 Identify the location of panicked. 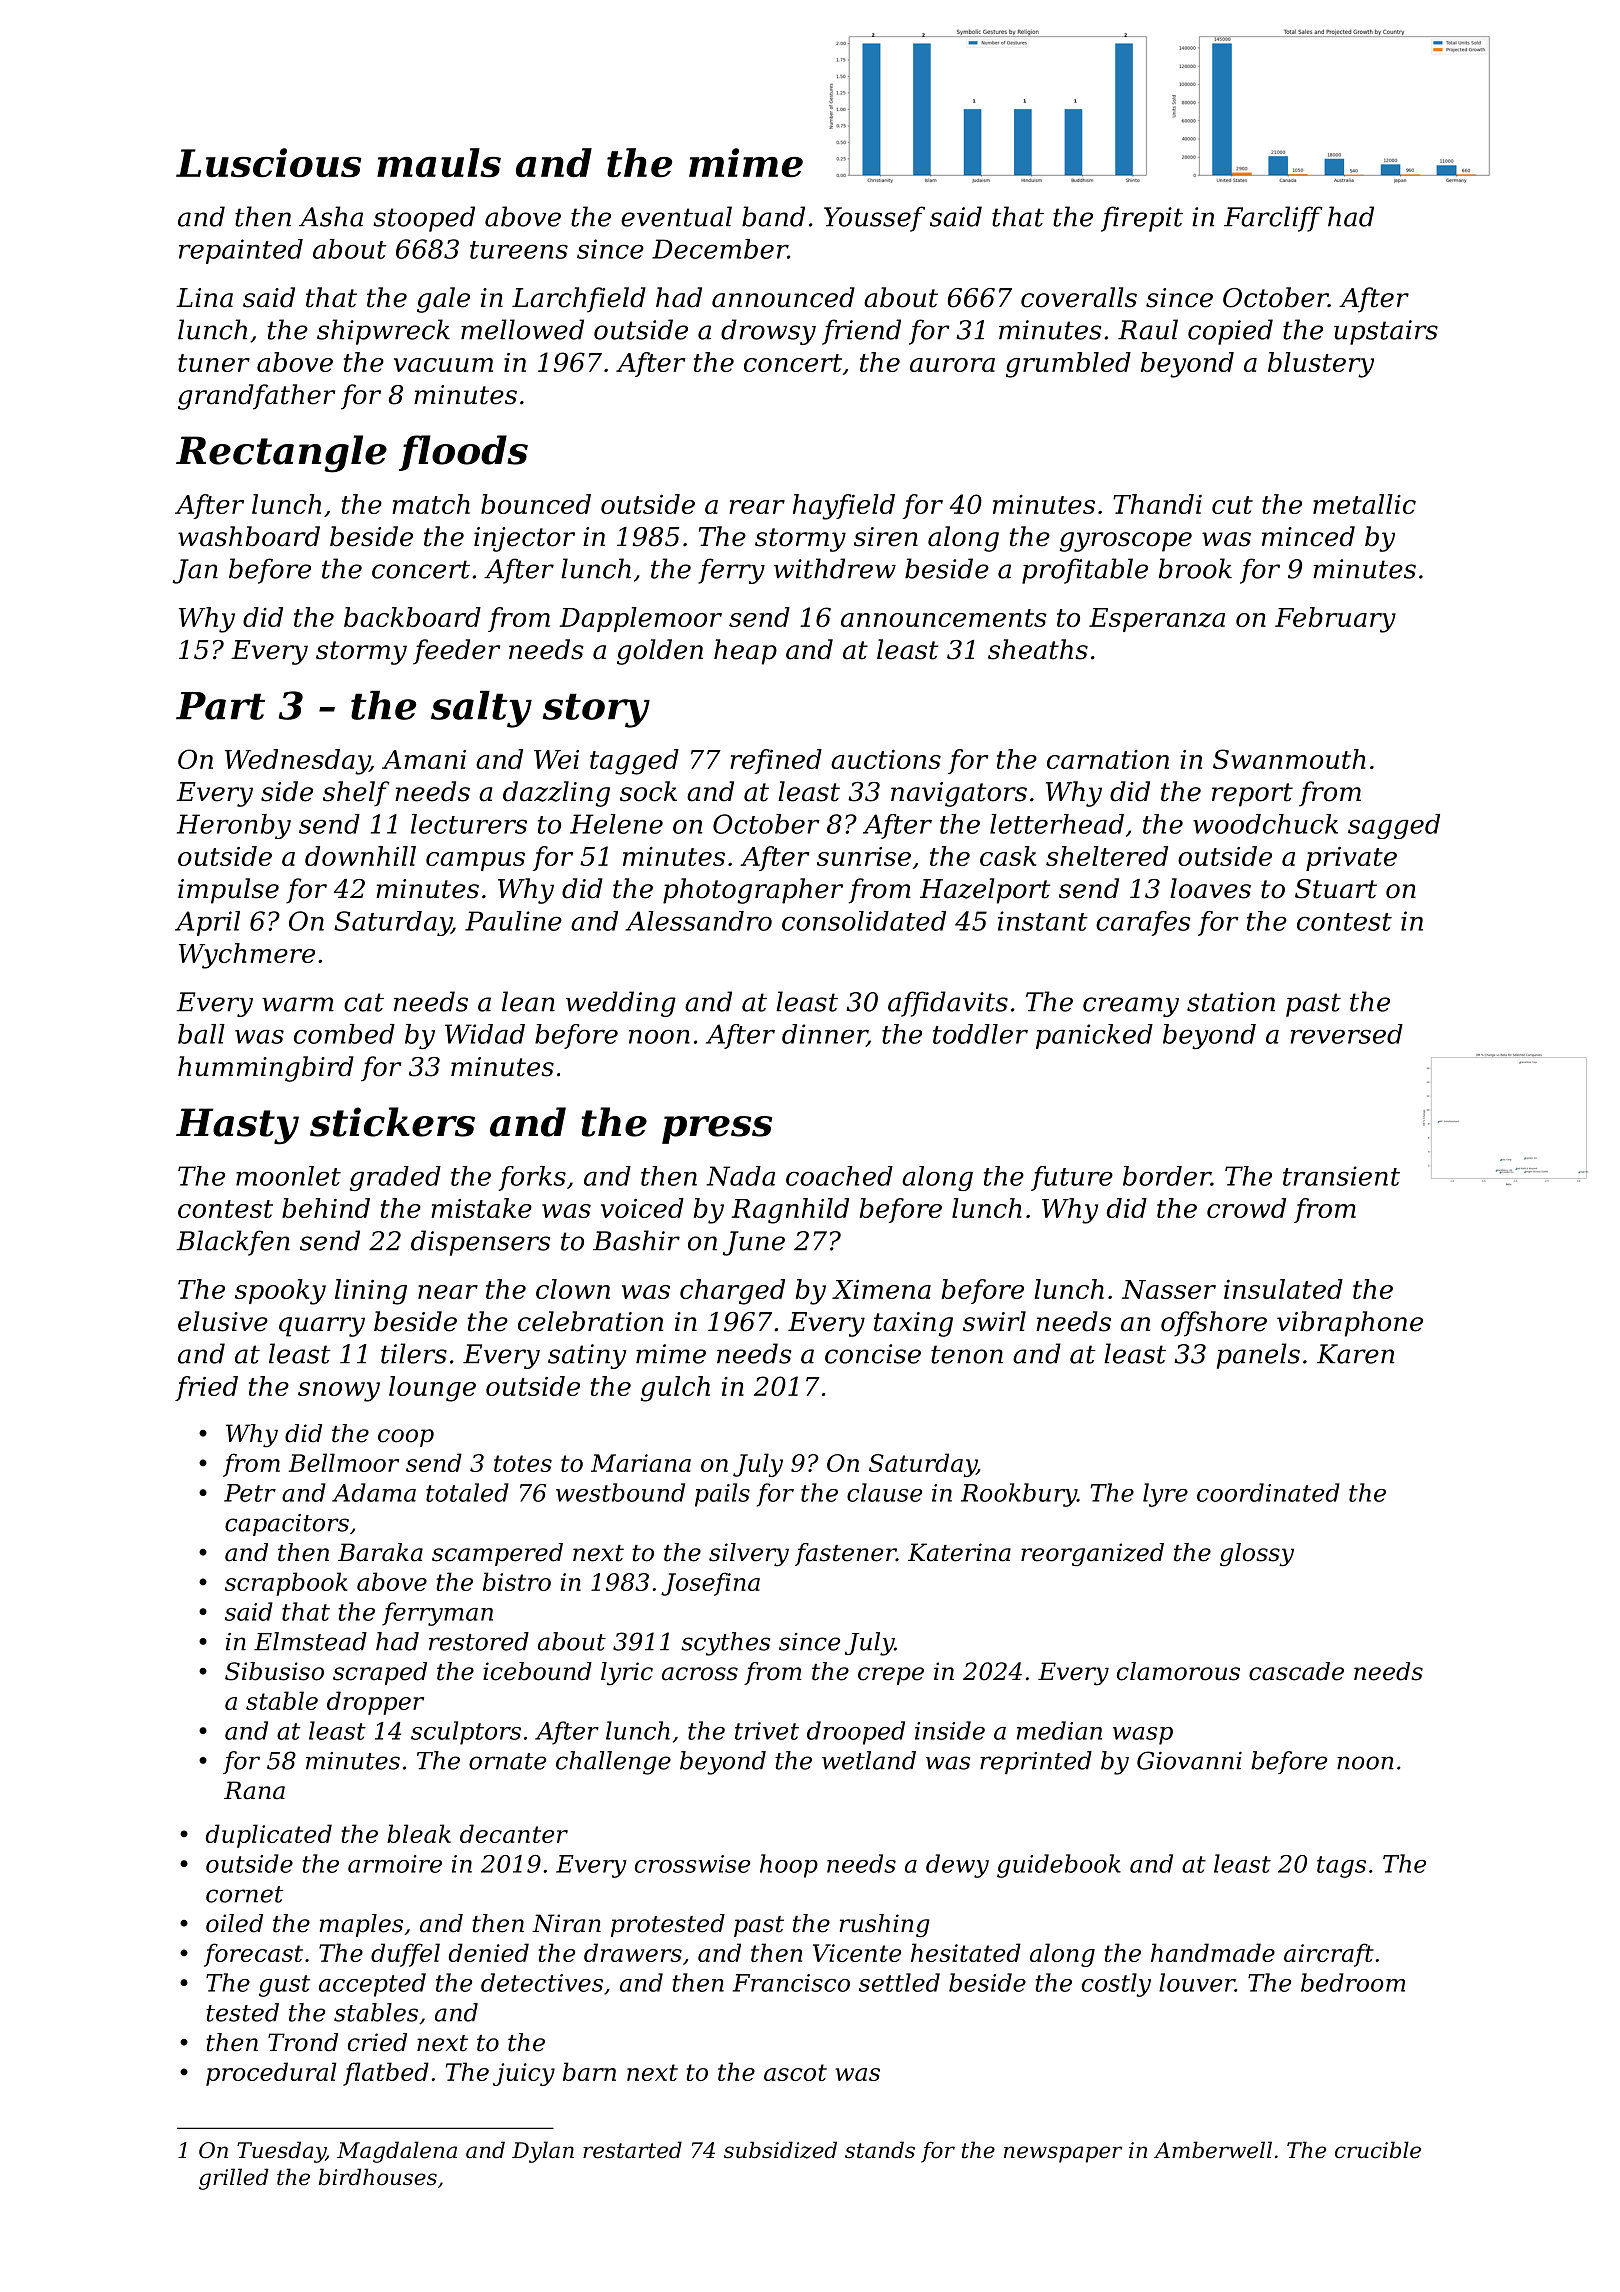
(1094, 1036).
